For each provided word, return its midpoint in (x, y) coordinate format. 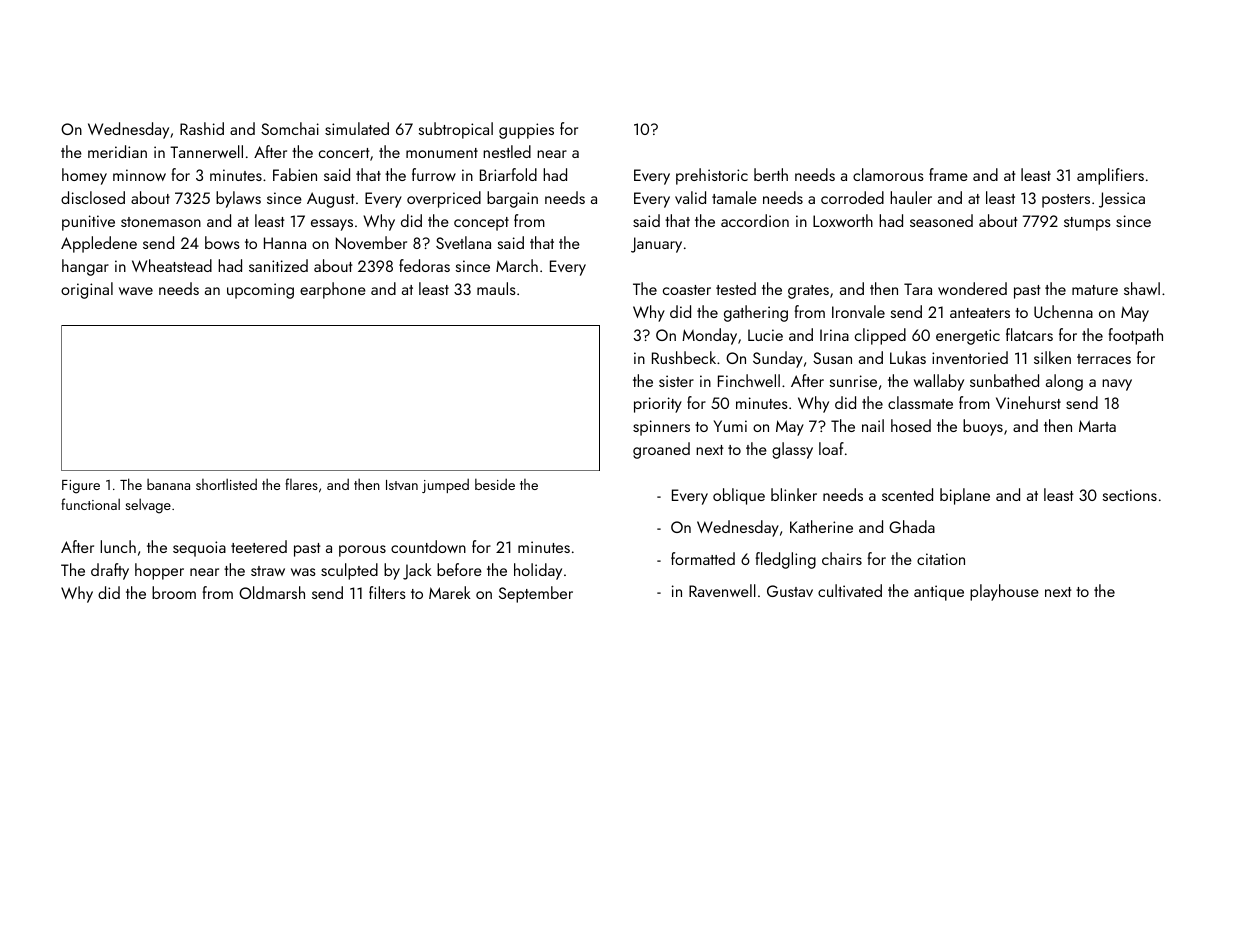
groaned (661, 450)
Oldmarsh (272, 592)
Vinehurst (1028, 402)
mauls (496, 288)
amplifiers (1110, 176)
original (87, 290)
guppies (526, 131)
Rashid (202, 128)
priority (658, 405)
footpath (1136, 336)
